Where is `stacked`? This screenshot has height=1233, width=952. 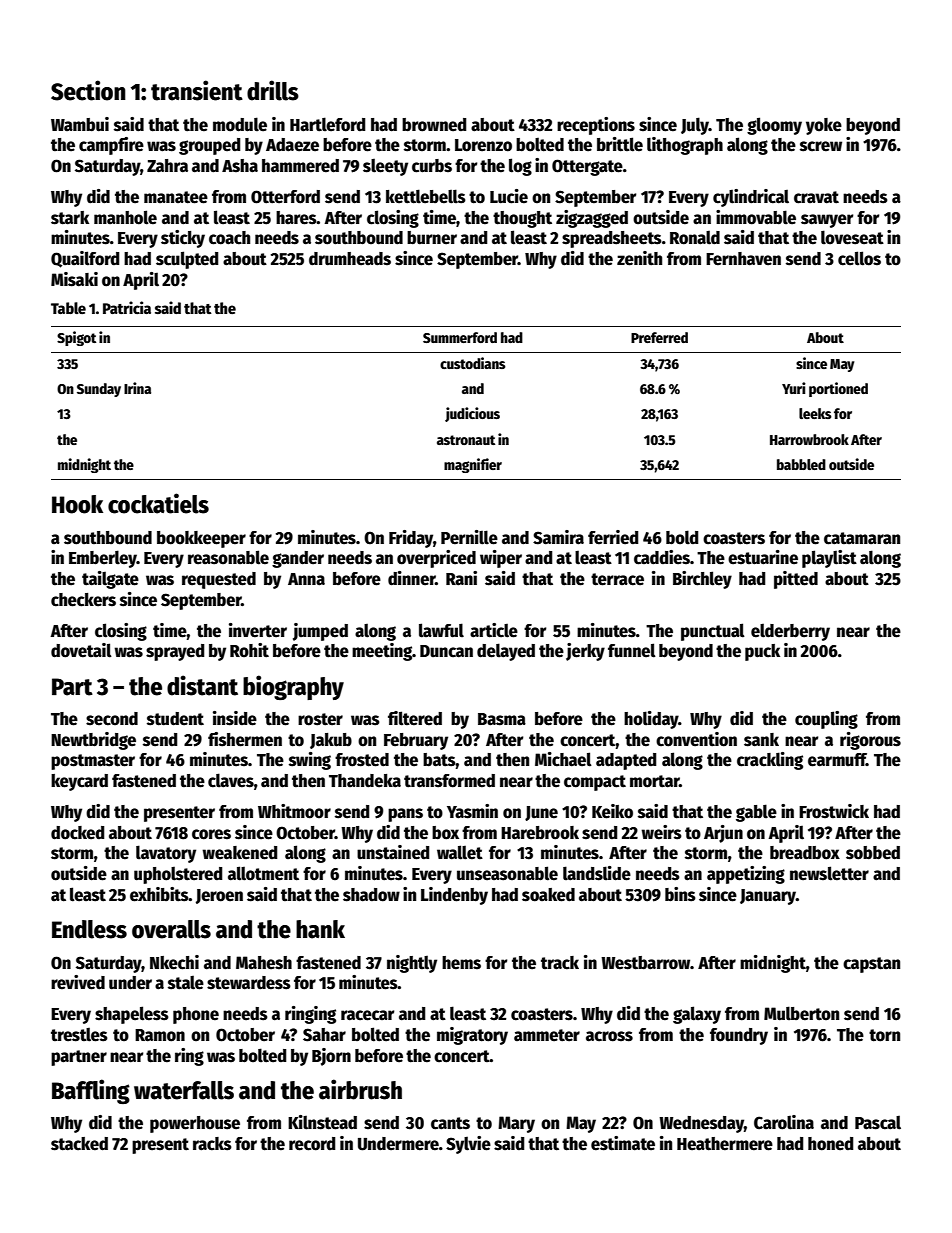 stacked is located at coordinates (79, 1144).
